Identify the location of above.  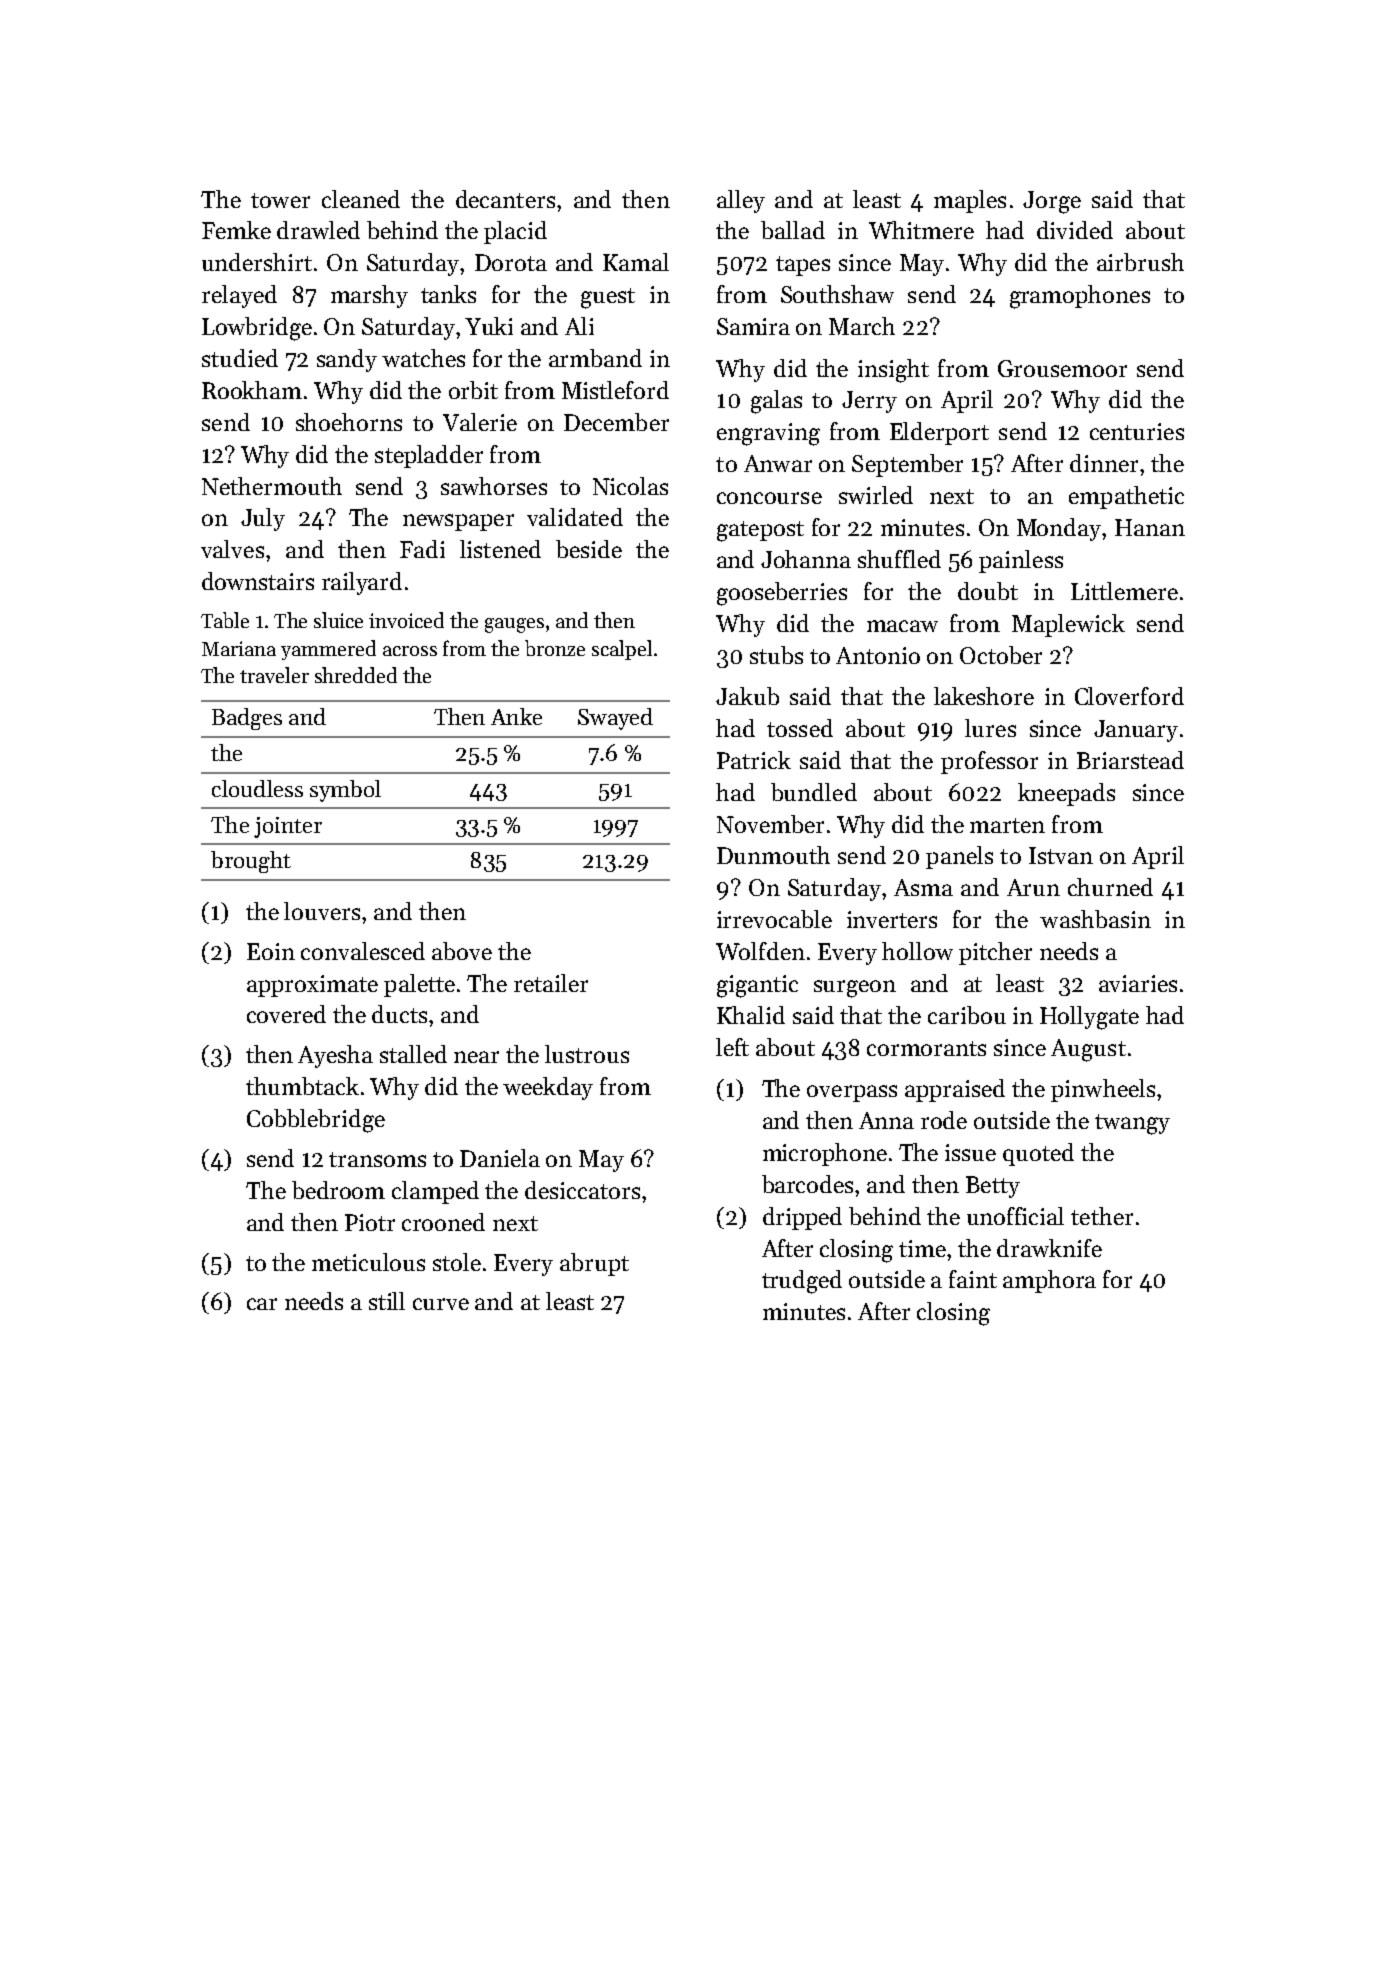
(462, 951).
